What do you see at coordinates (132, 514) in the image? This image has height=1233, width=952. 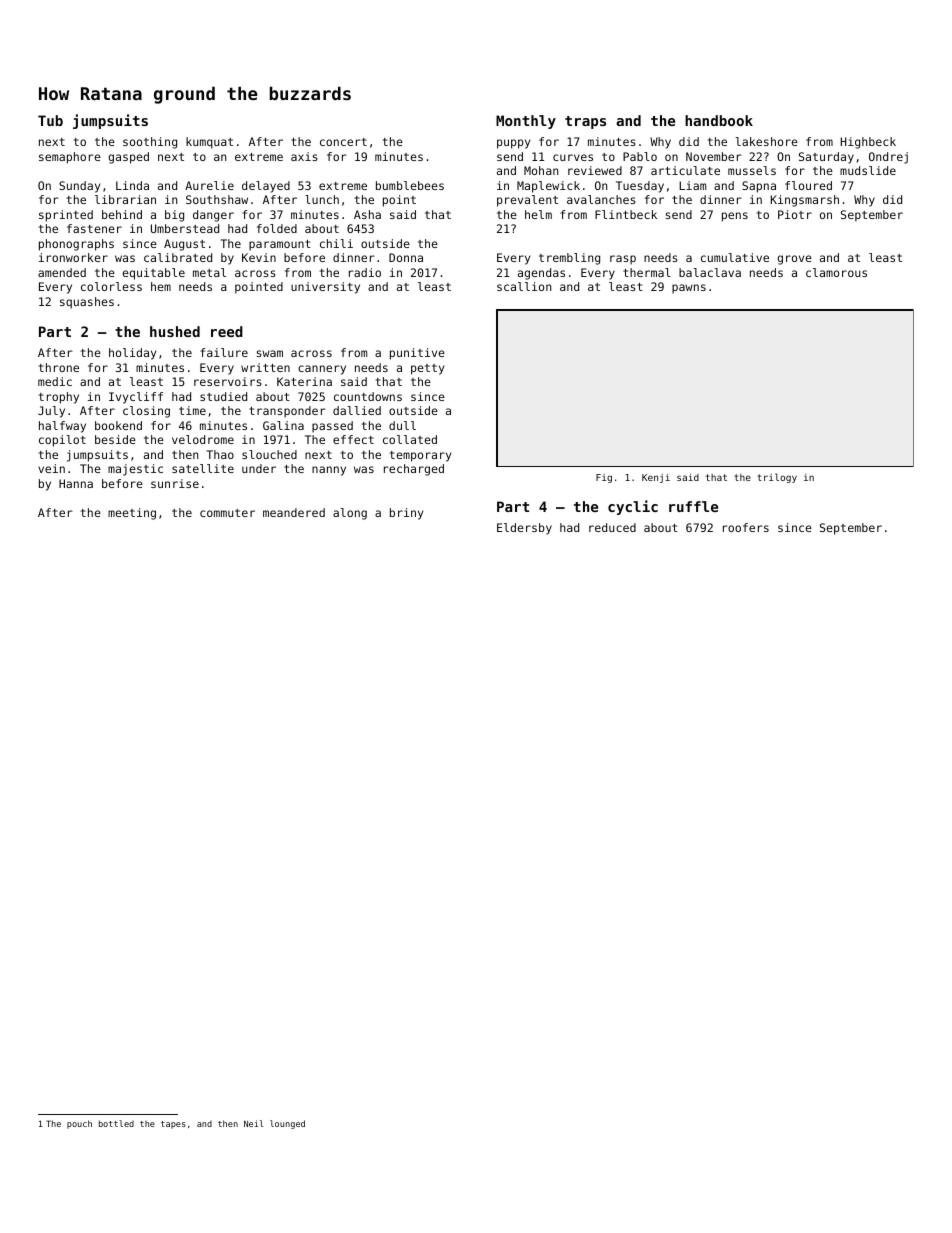 I see `meeting` at bounding box center [132, 514].
